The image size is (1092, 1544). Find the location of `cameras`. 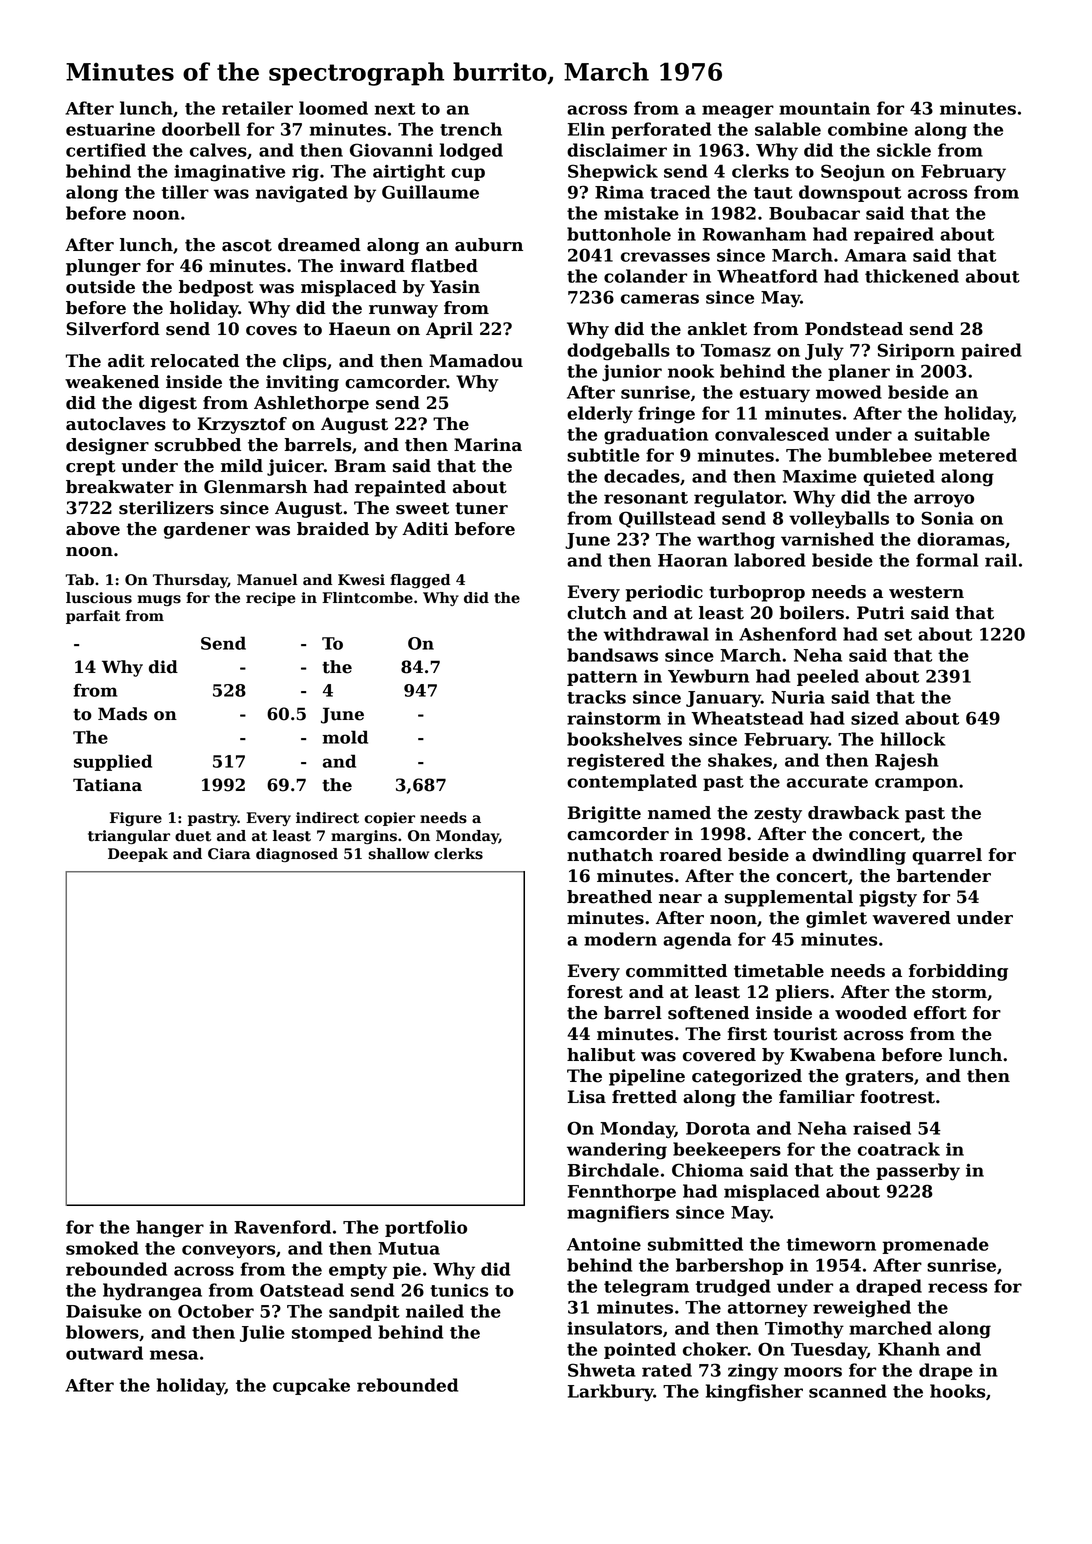

cameras is located at coordinates (660, 299).
